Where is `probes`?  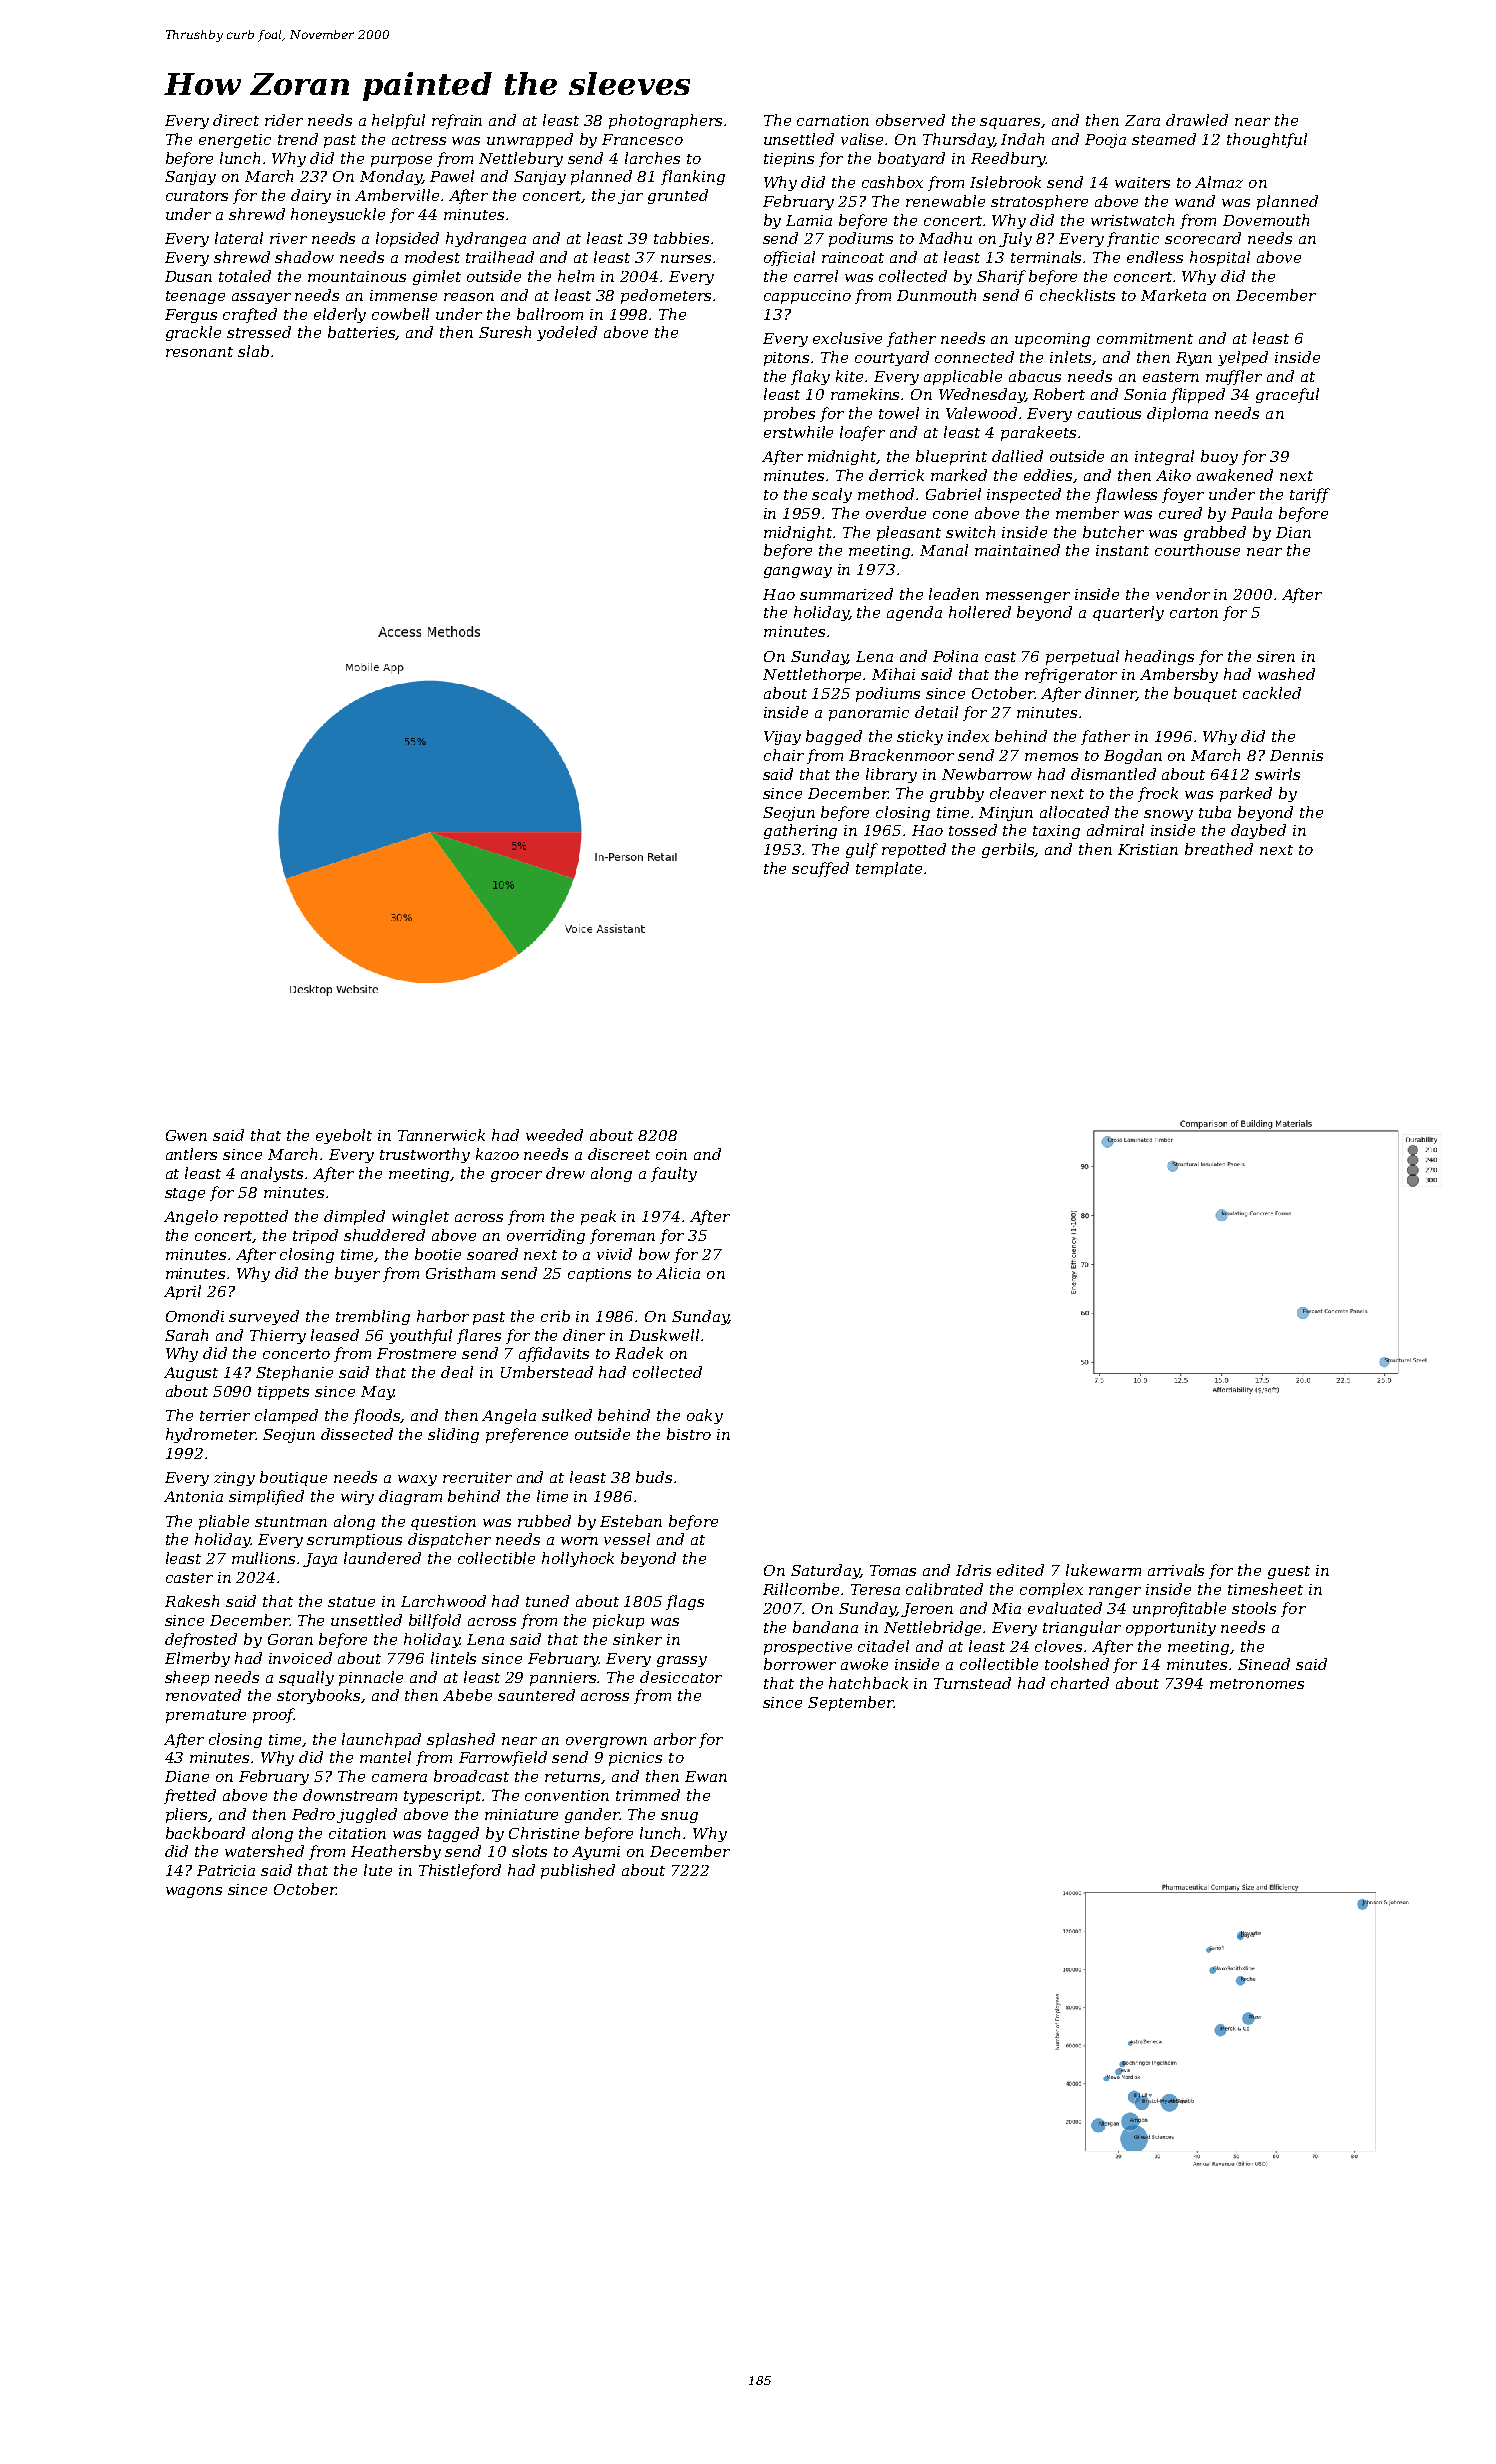
probes is located at coordinates (789, 414).
